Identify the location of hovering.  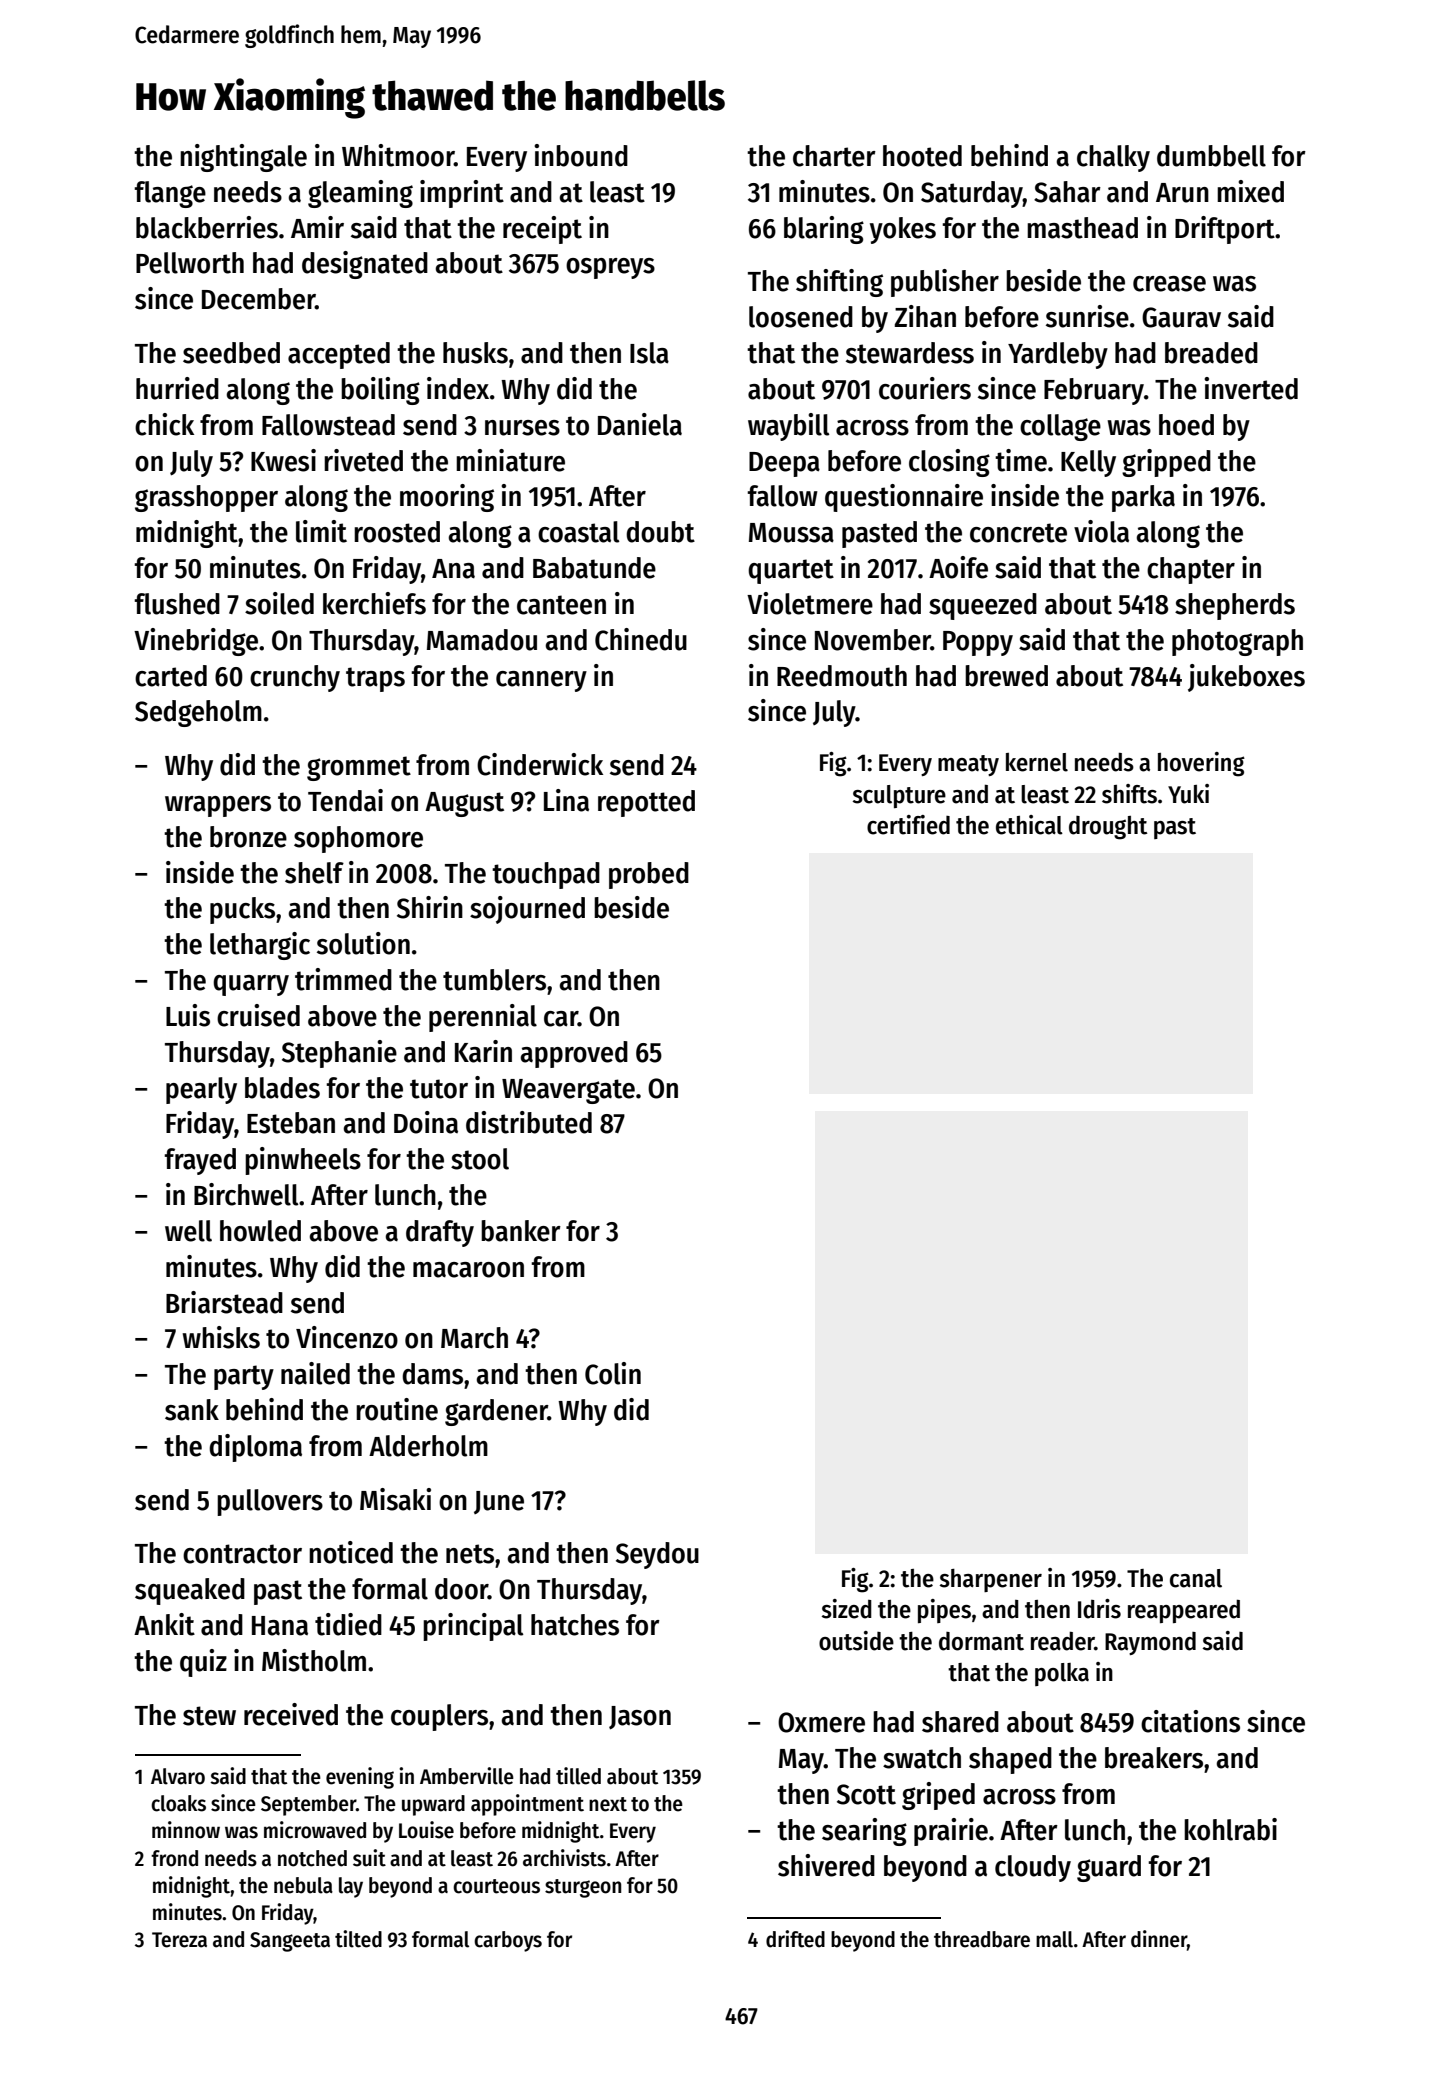
(1201, 764).
